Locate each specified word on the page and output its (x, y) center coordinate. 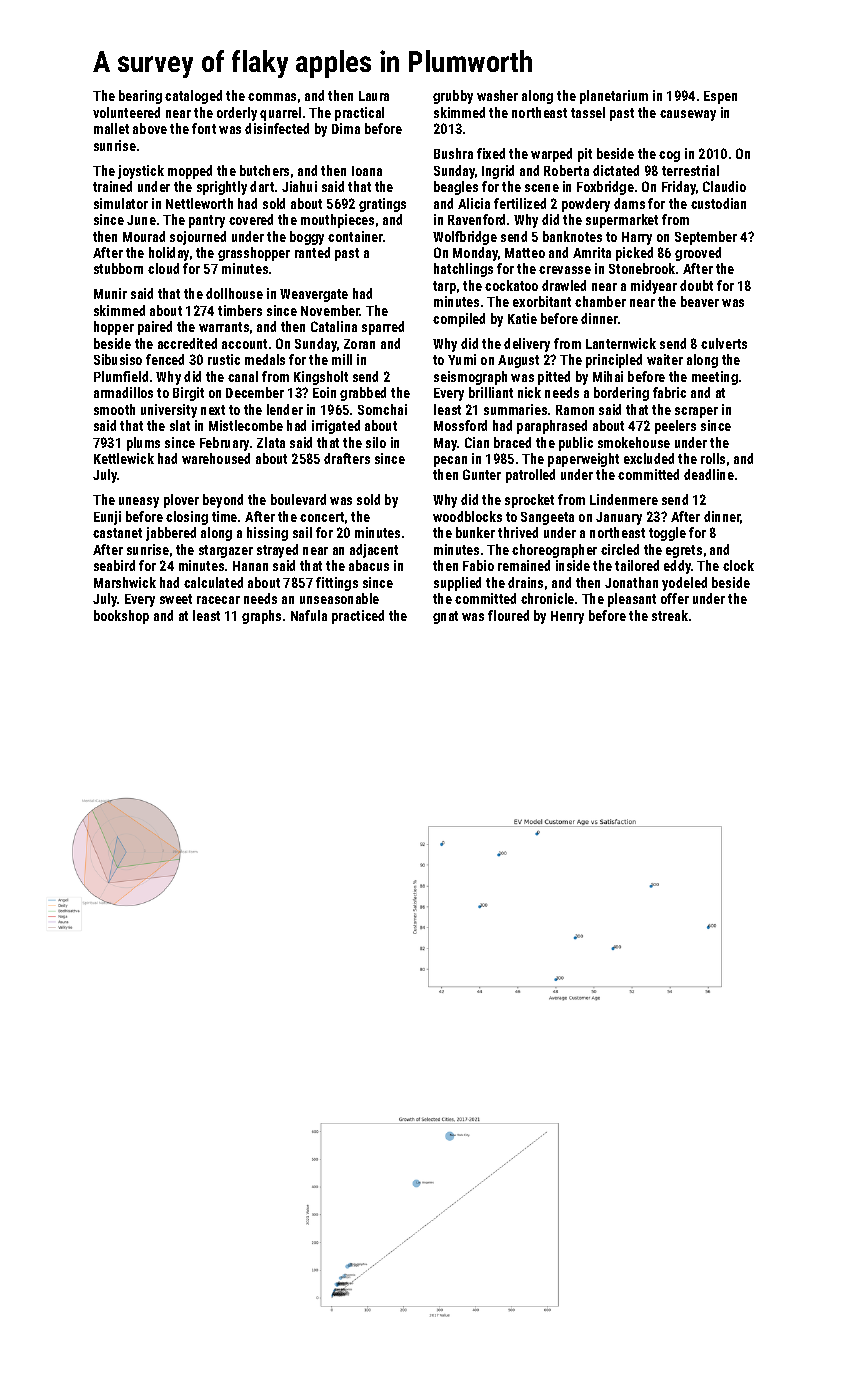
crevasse (565, 270)
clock (738, 565)
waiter (665, 359)
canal (243, 376)
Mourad (144, 236)
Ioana (367, 171)
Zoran (359, 344)
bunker (475, 532)
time (224, 516)
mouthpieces (337, 221)
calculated (213, 582)
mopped (190, 172)
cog (669, 156)
